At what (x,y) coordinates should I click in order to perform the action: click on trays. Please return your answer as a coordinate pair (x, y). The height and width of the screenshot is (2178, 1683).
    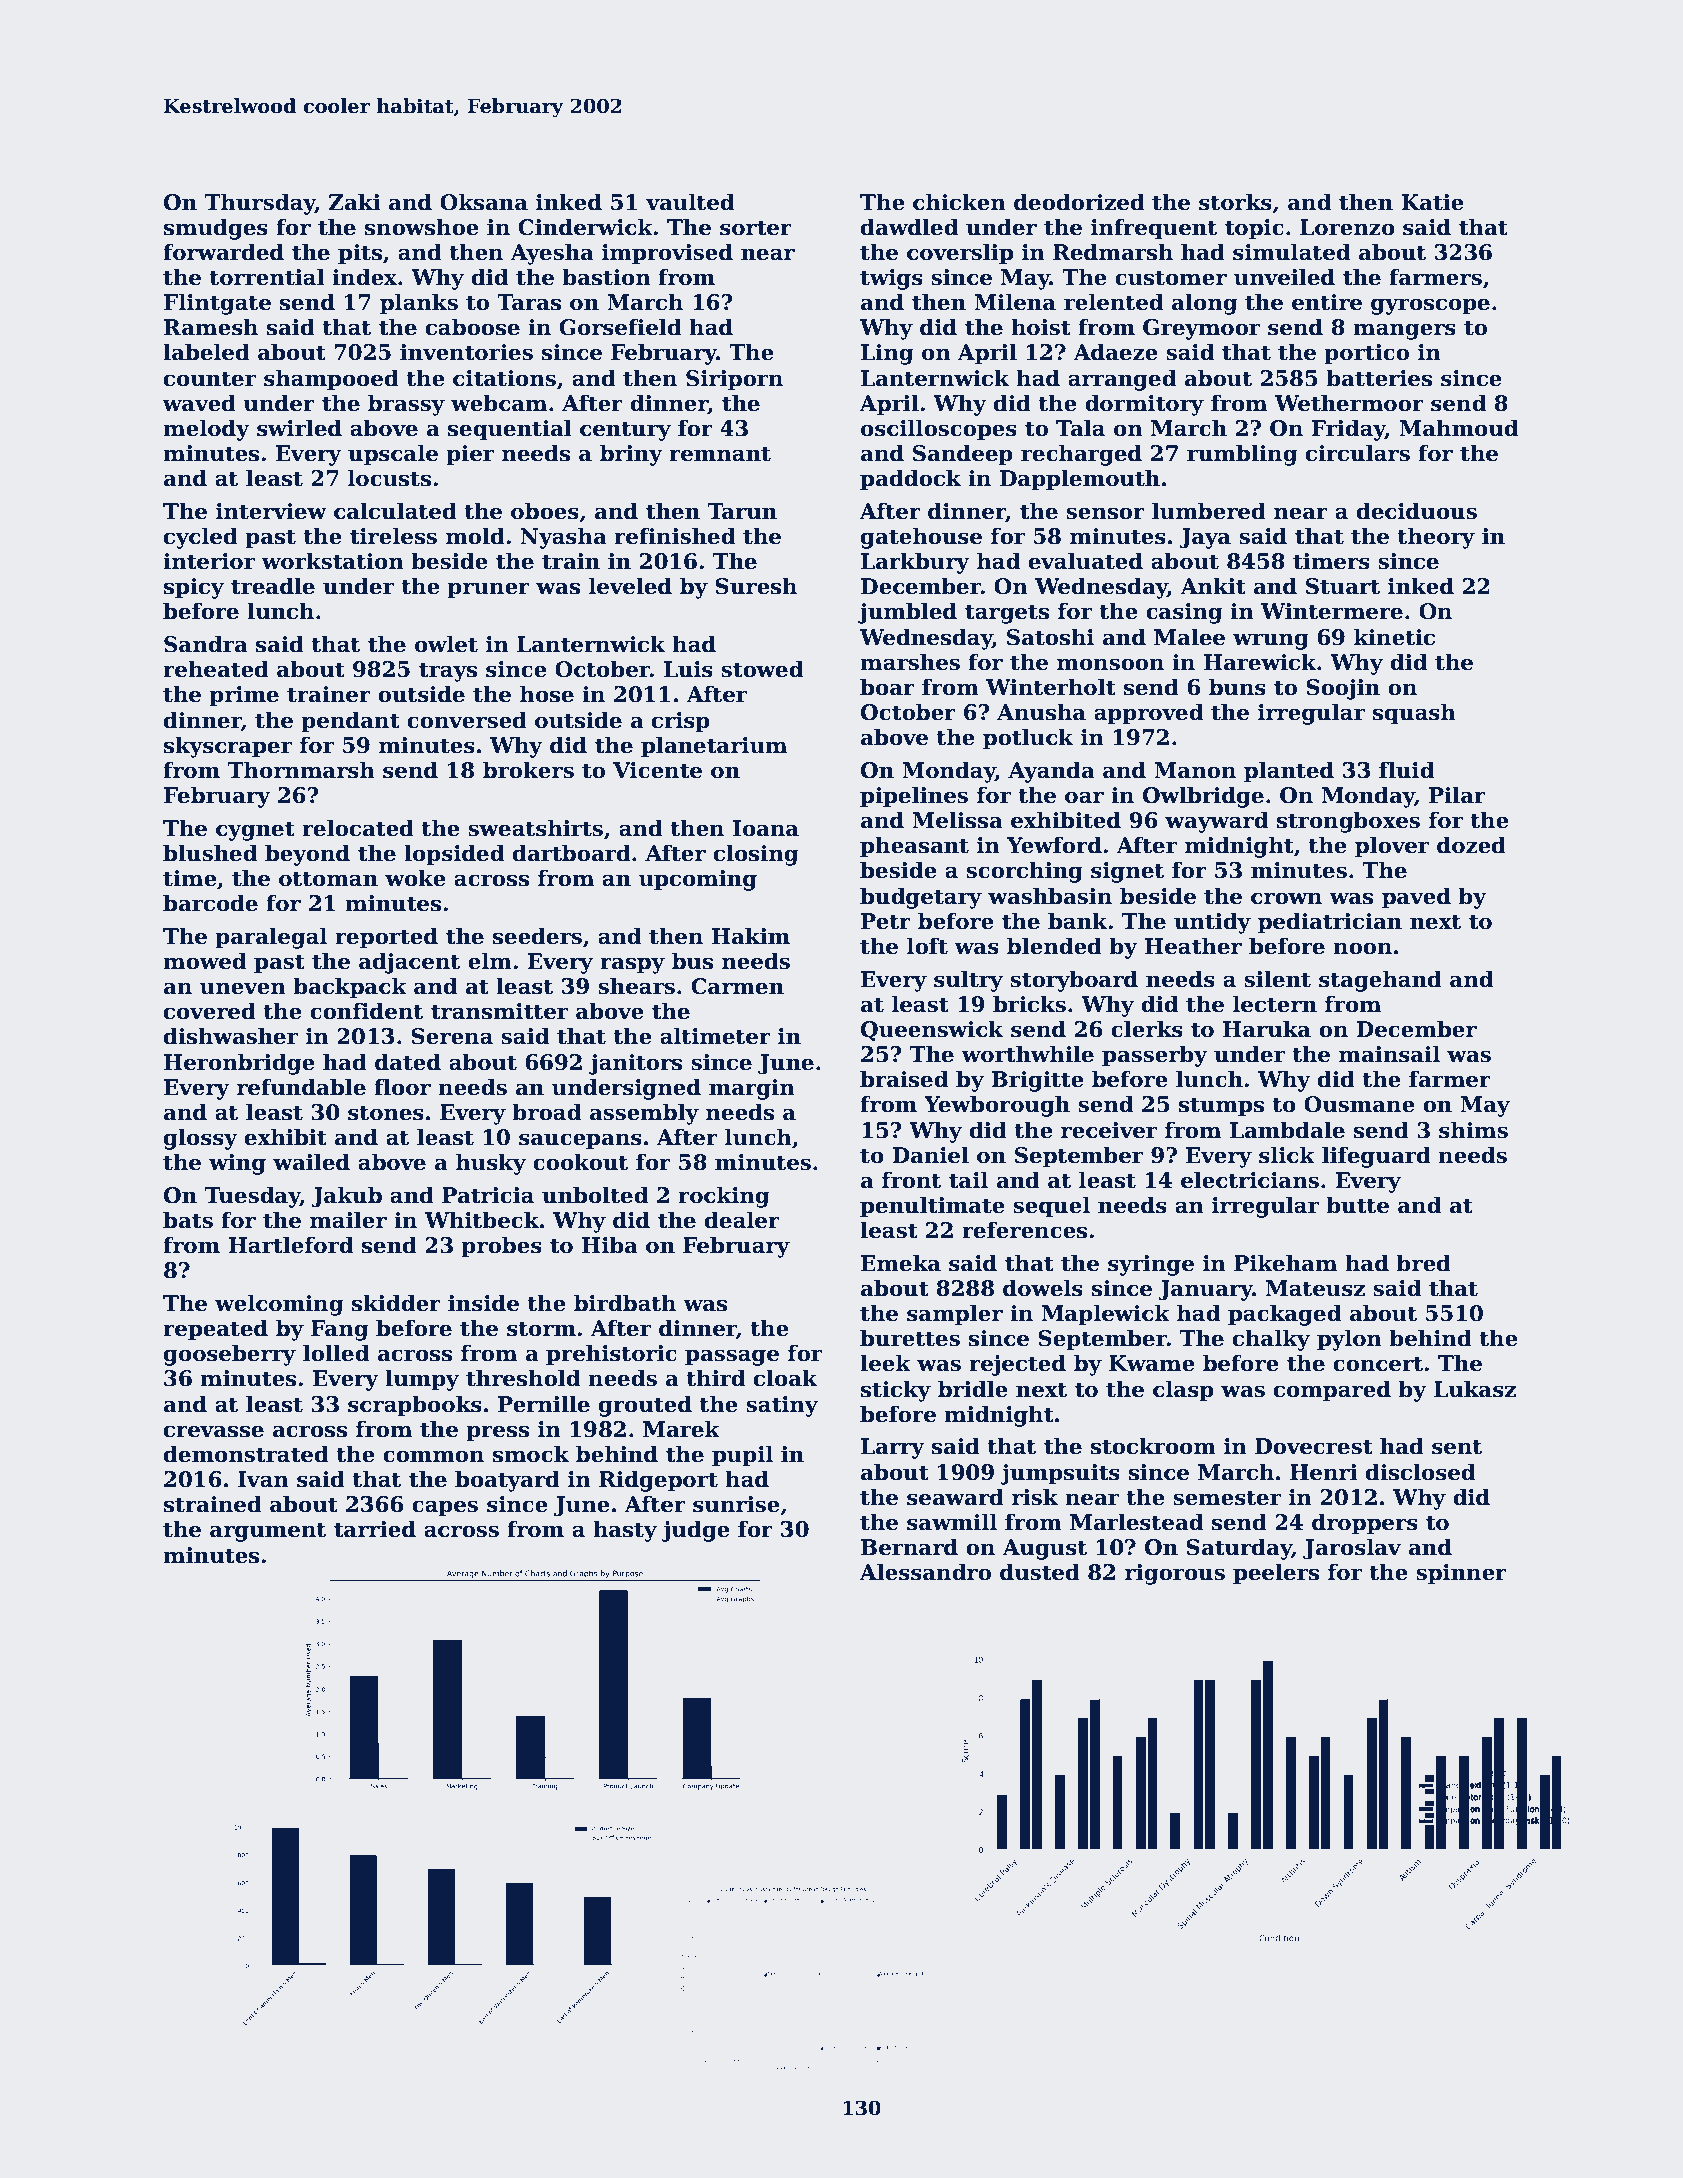
    Looking at the image, I should click on (448, 672).
